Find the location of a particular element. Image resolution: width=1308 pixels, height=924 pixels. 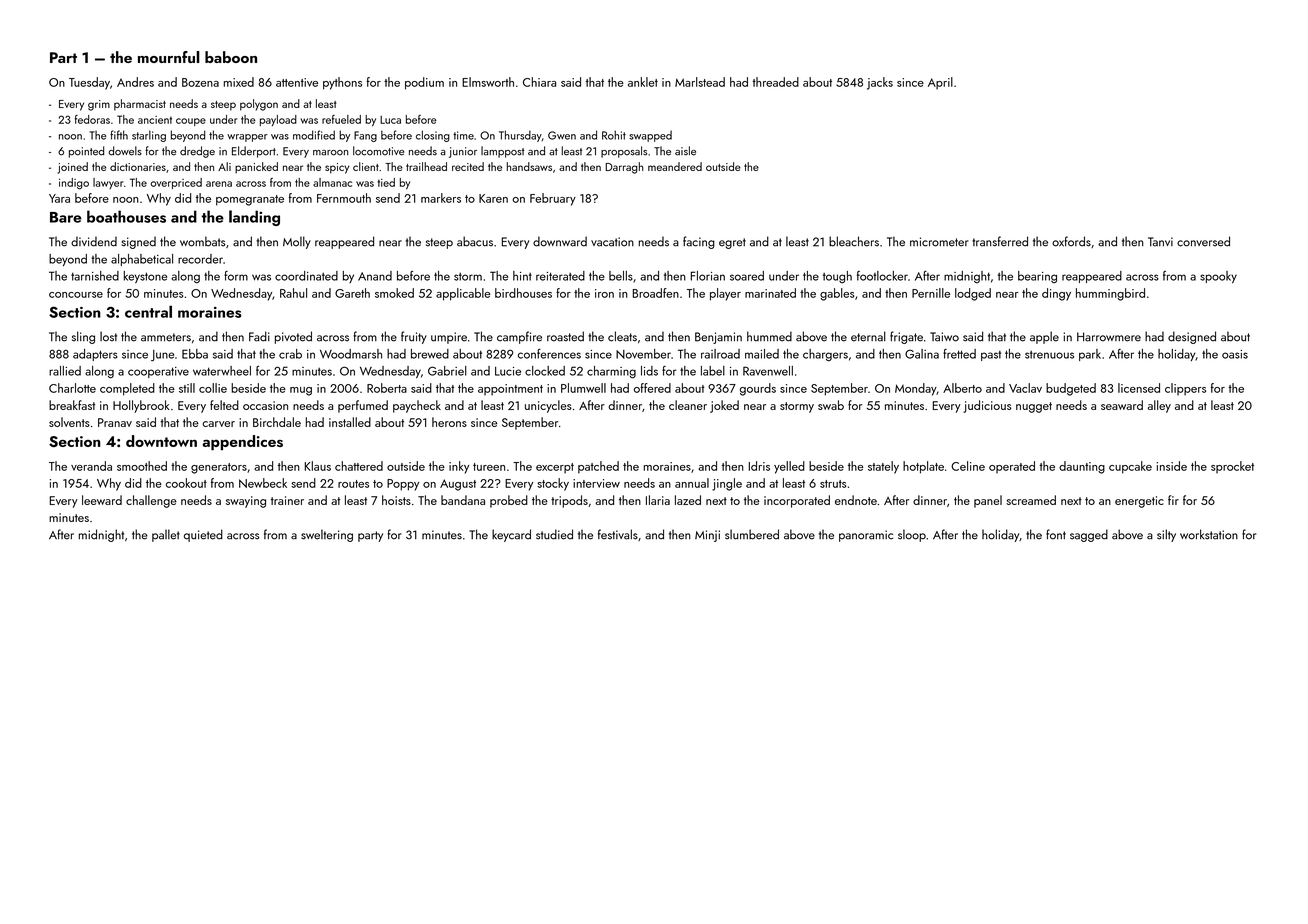

transferred is located at coordinates (1000, 241).
